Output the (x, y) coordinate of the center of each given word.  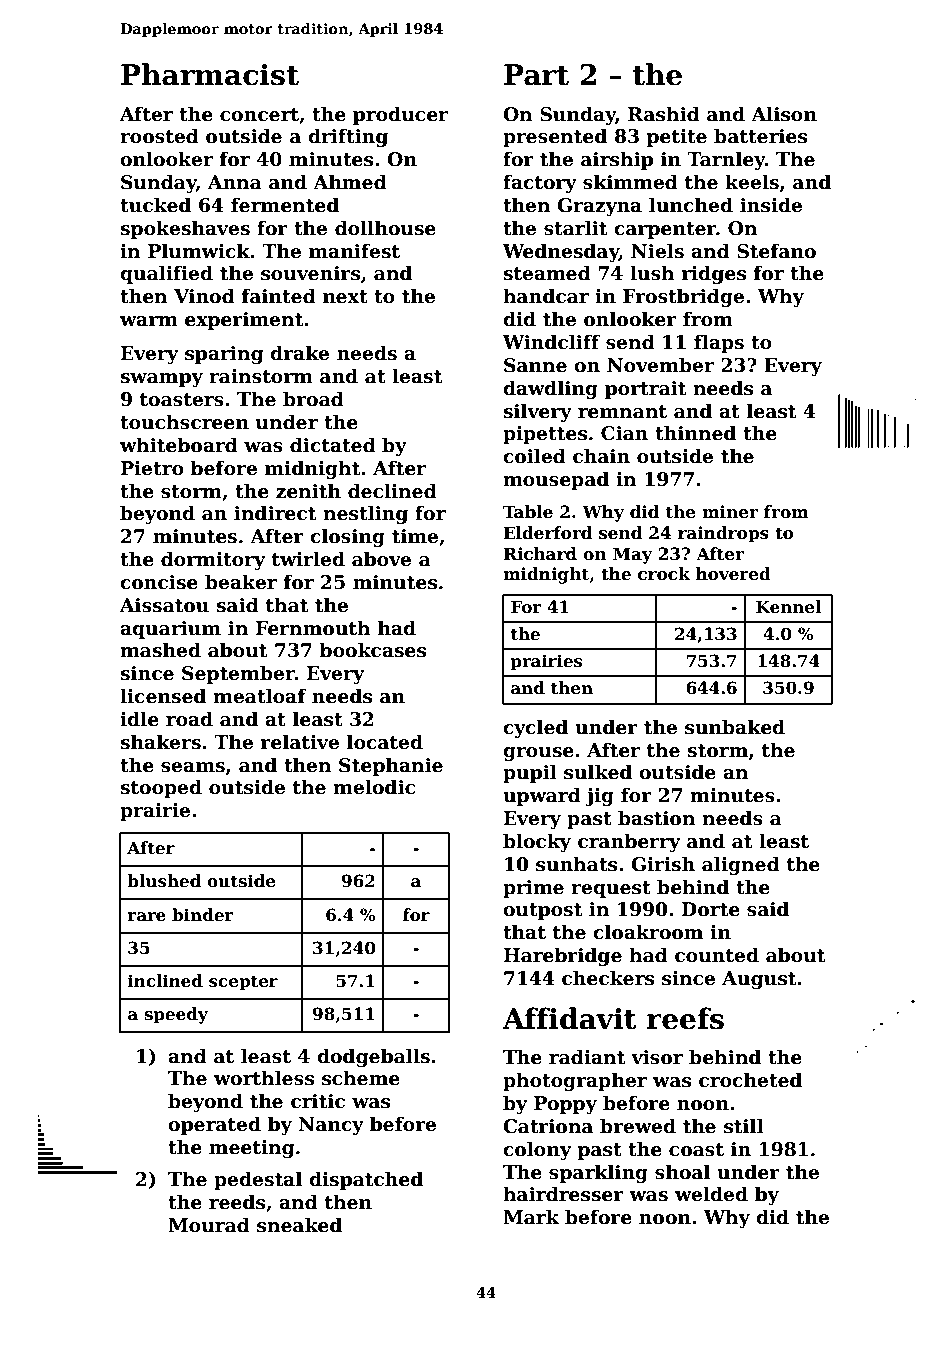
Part (536, 75)
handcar (546, 296)
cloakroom (648, 932)
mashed (160, 650)
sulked (598, 772)
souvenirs (310, 273)
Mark (531, 1217)
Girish (663, 864)
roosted (159, 136)
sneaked (299, 1225)
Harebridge (563, 956)
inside (771, 205)
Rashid (664, 114)
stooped (161, 788)
